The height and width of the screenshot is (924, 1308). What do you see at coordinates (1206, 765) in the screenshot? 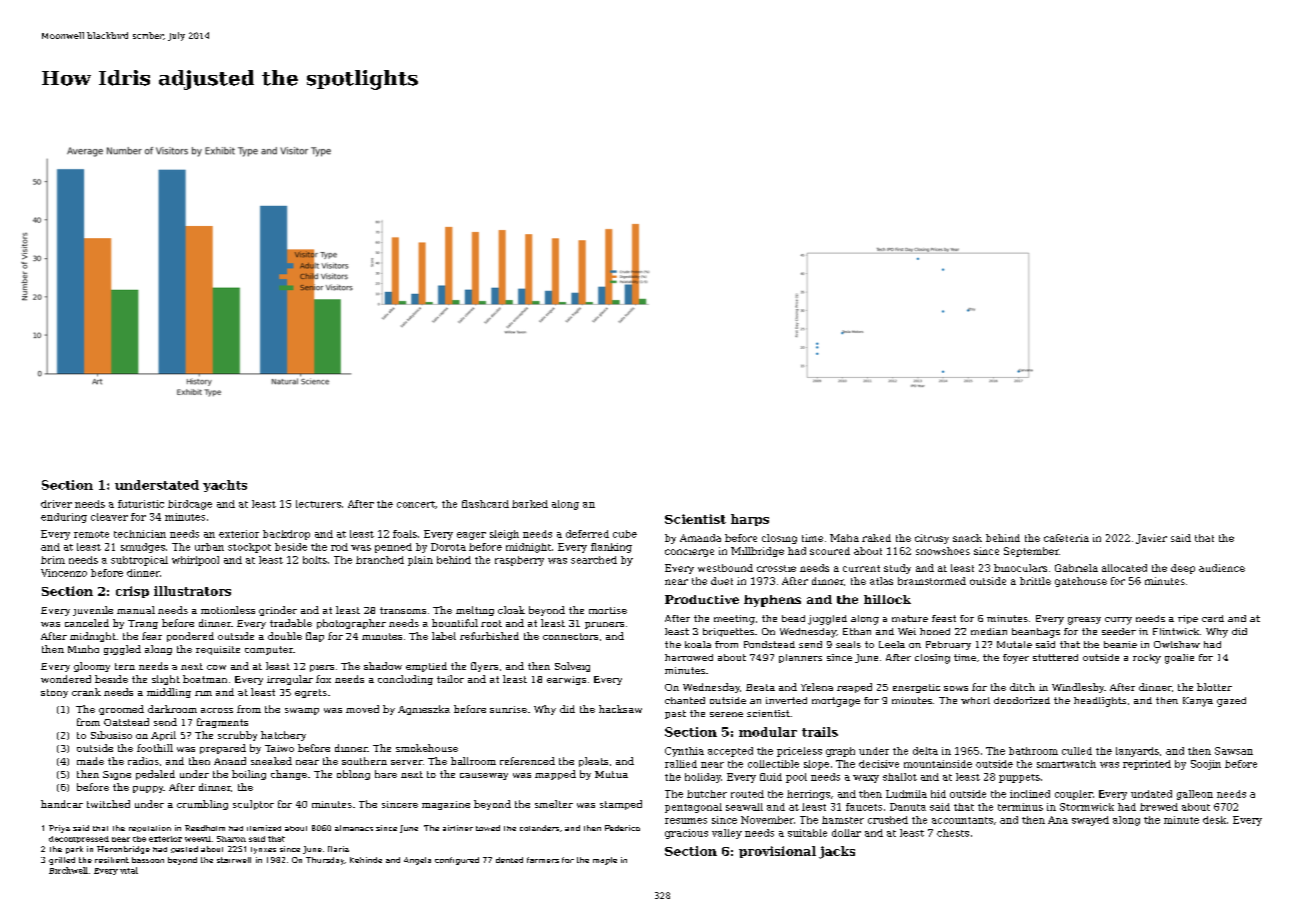
I see `Soojin` at bounding box center [1206, 765].
